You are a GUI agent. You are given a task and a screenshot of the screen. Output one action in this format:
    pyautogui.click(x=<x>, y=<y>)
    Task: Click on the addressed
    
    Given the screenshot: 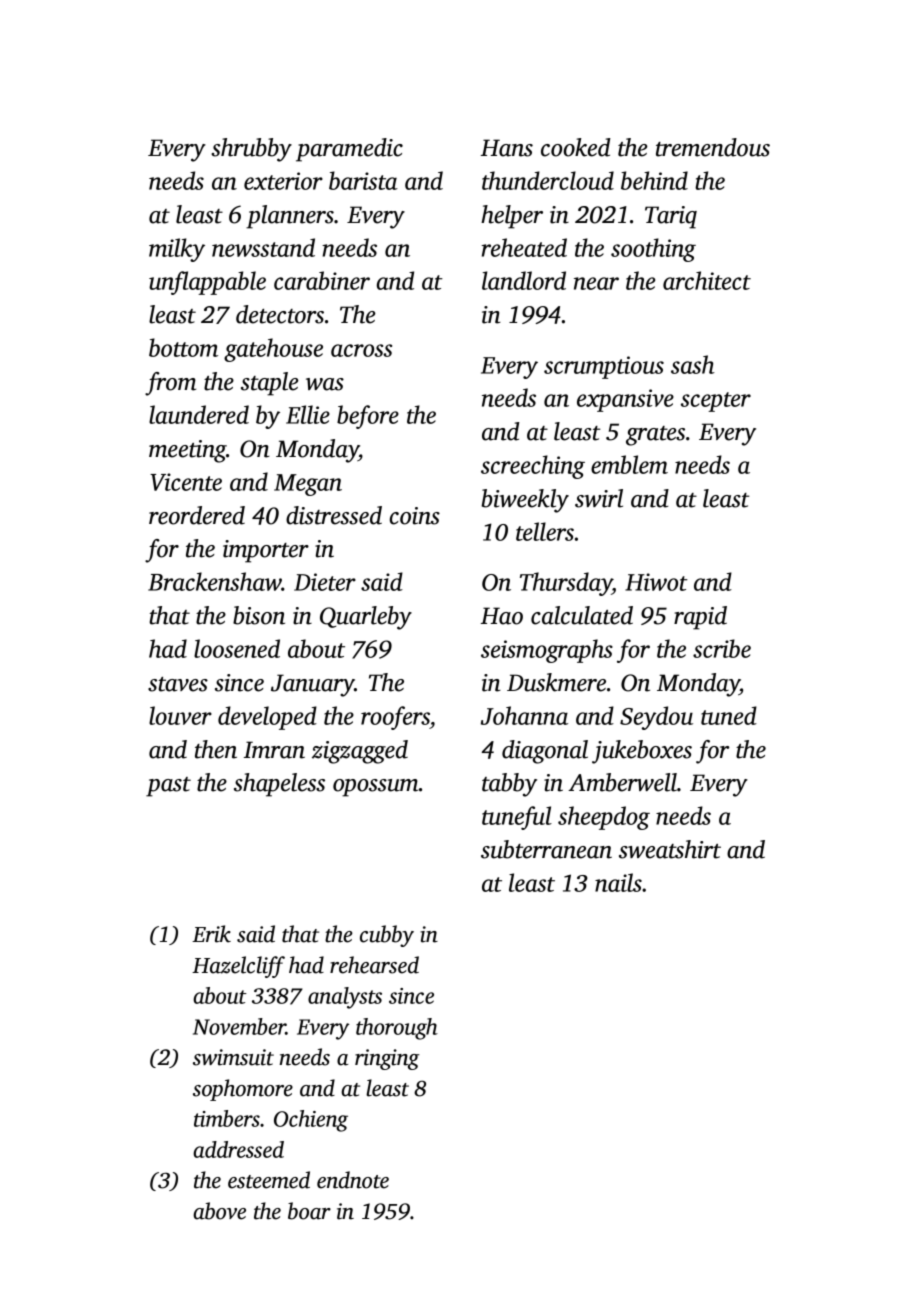 What is the action you would take?
    pyautogui.click(x=238, y=1149)
